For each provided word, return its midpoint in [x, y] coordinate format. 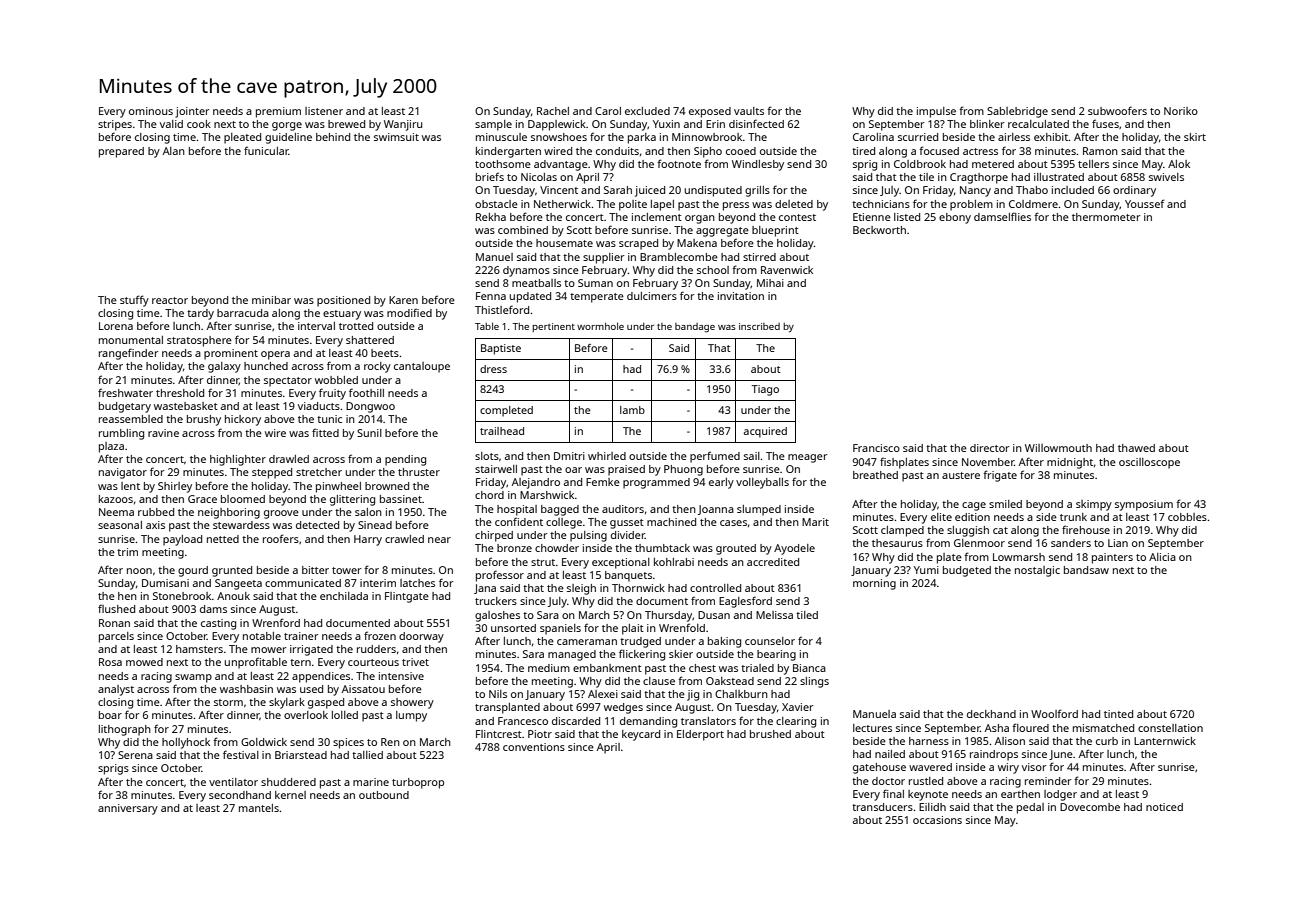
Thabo [1032, 190]
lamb [632, 410]
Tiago [765, 390]
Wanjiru [403, 125]
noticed [1164, 807]
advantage [561, 165]
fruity [332, 394]
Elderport [700, 735]
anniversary [128, 809]
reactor [170, 300]
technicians [881, 204]
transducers [882, 807]
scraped [638, 244]
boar [110, 715]
